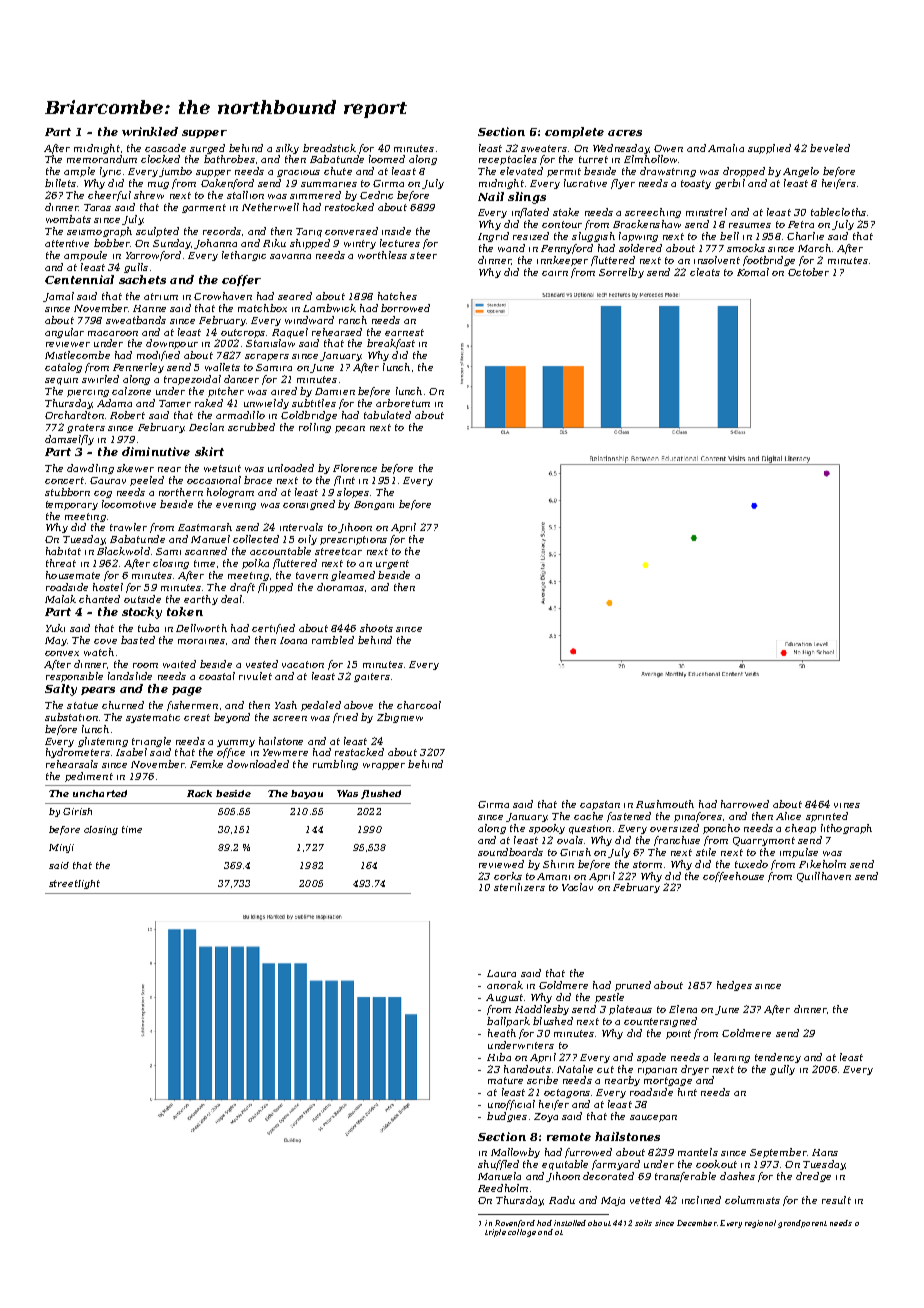  Describe the element at coordinates (353, 540) in the screenshot. I see `prescriptions` at that location.
